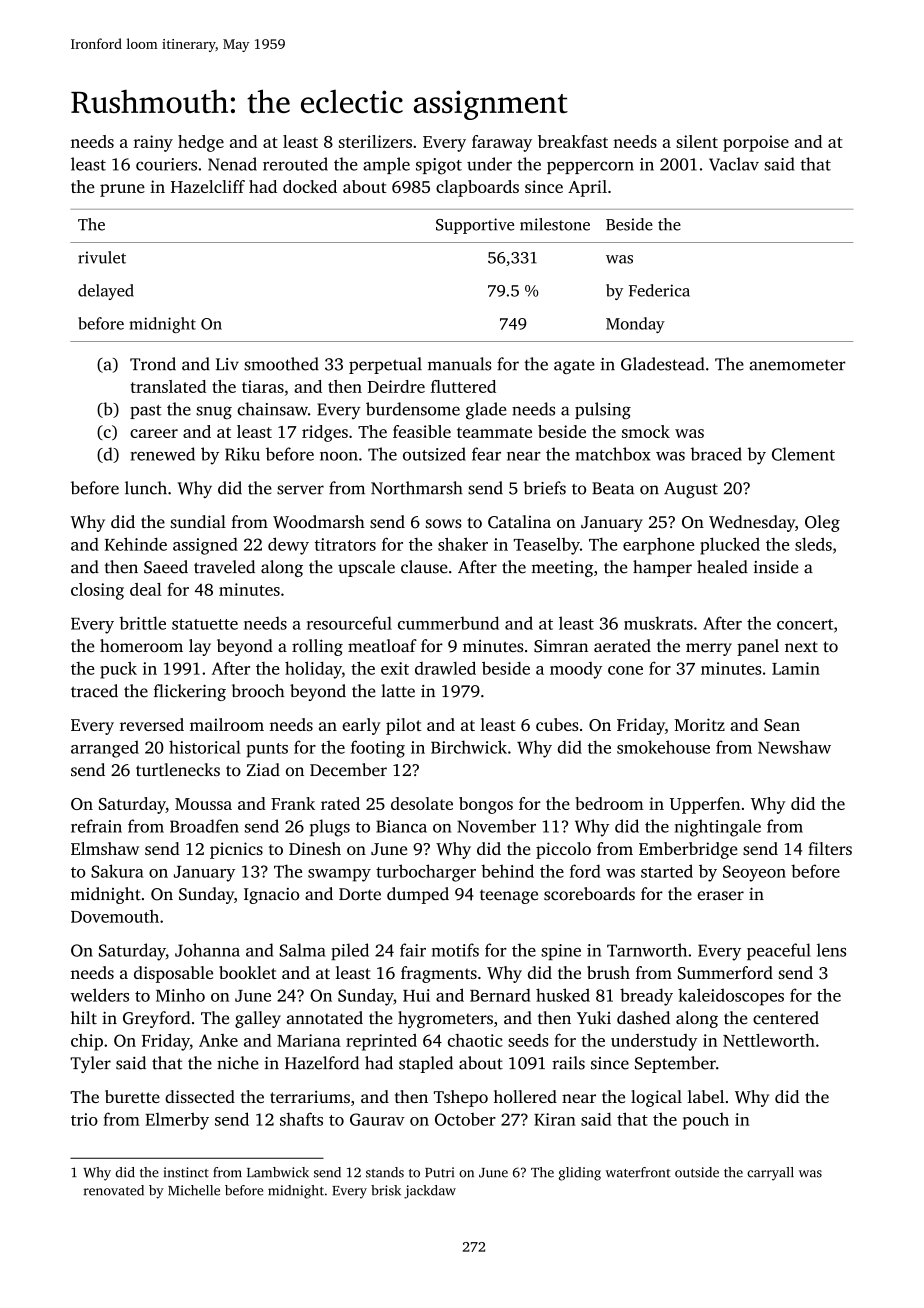  Describe the element at coordinates (555, 224) in the screenshot. I see `milestone` at that location.
